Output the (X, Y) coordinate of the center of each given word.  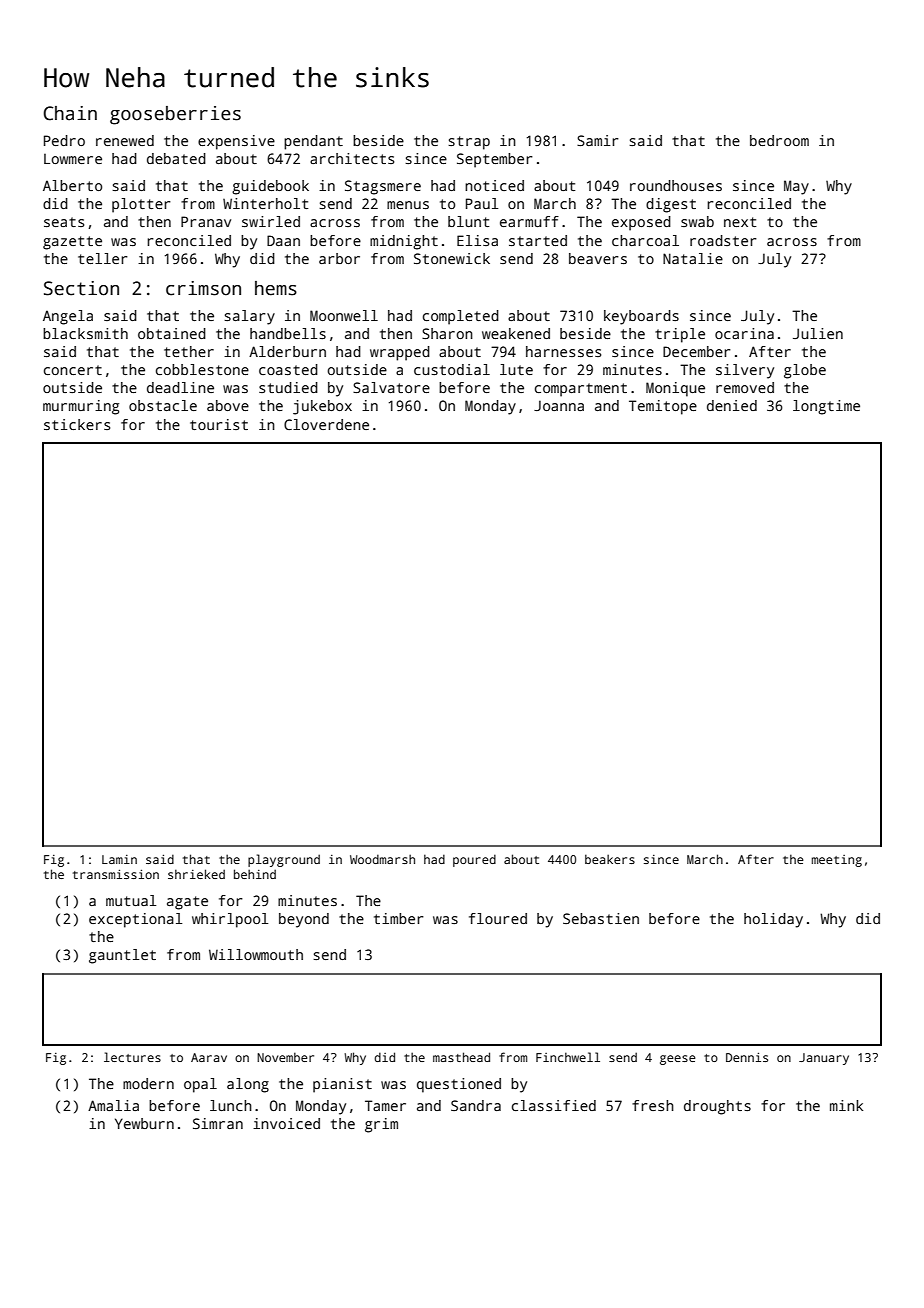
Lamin (119, 859)
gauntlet (122, 956)
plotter (141, 205)
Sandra (476, 1105)
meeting (837, 861)
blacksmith (85, 333)
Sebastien (601, 918)
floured (498, 918)
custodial (452, 369)
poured (474, 860)
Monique (675, 389)
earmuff (529, 221)
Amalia (113, 1105)
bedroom (779, 140)
